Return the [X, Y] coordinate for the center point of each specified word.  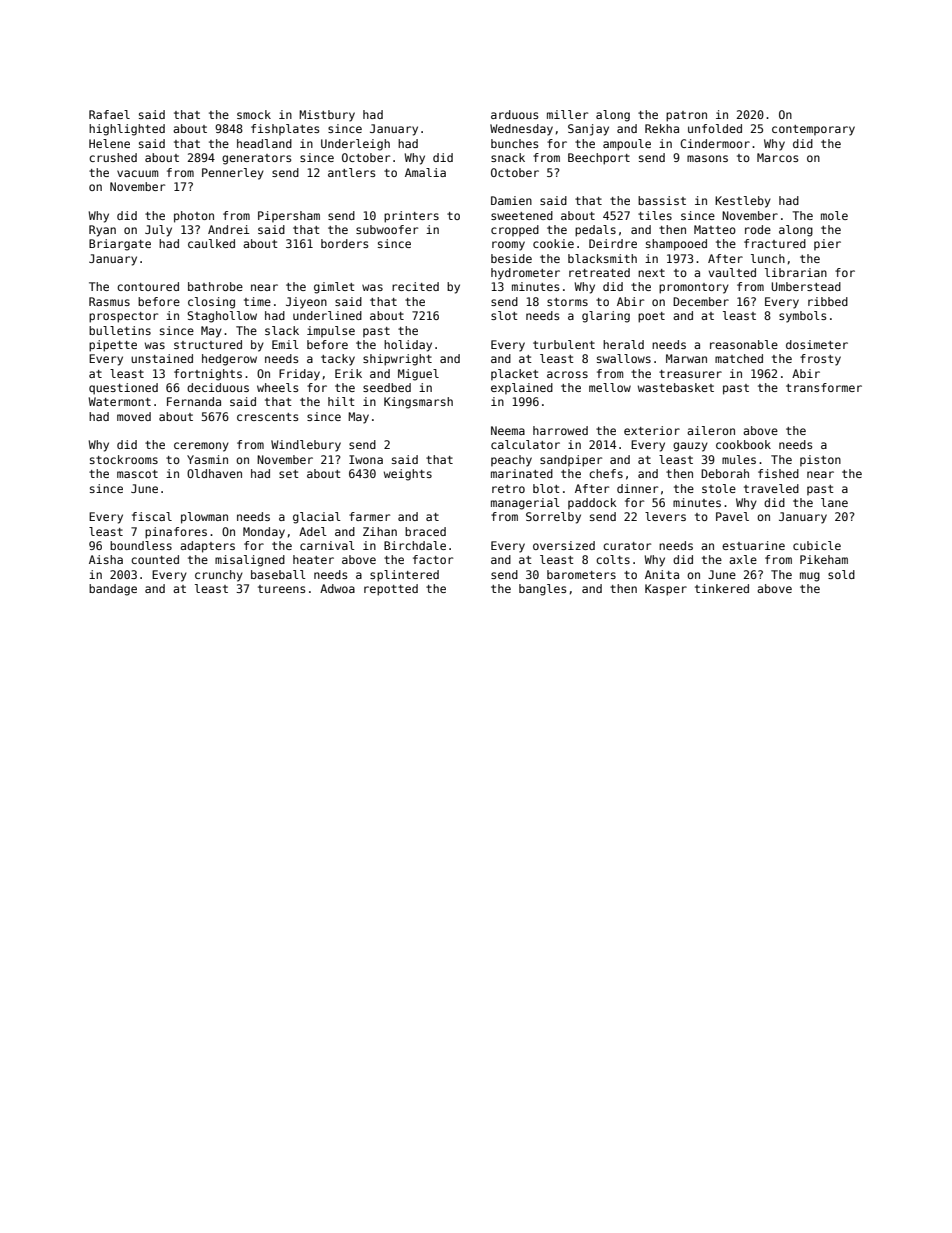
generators [256, 159]
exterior [652, 430]
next [651, 273]
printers [411, 217]
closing [211, 303]
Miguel [418, 375]
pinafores [176, 533]
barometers [581, 574]
